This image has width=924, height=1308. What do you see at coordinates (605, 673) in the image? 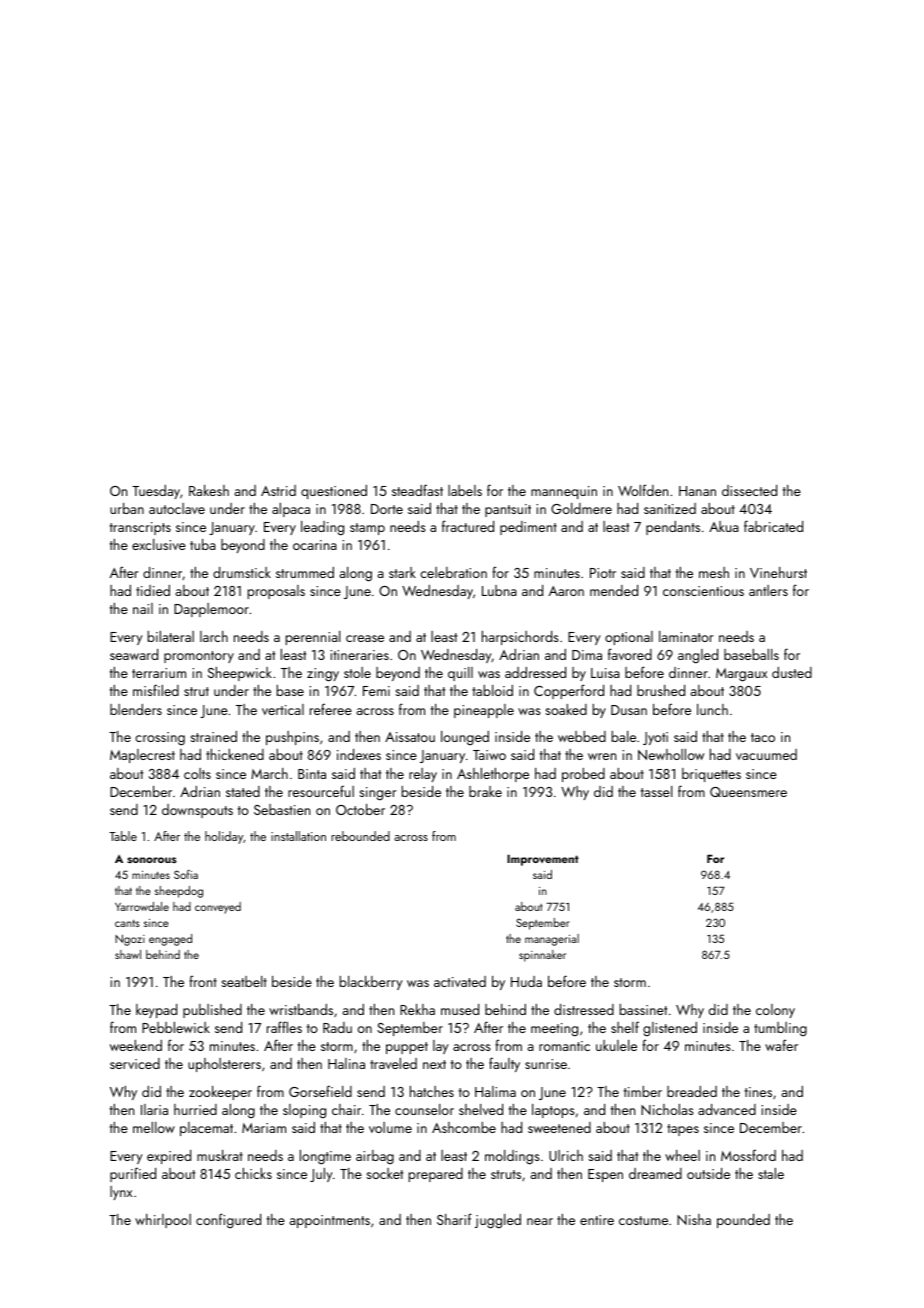
I see `Luisa` at bounding box center [605, 673].
